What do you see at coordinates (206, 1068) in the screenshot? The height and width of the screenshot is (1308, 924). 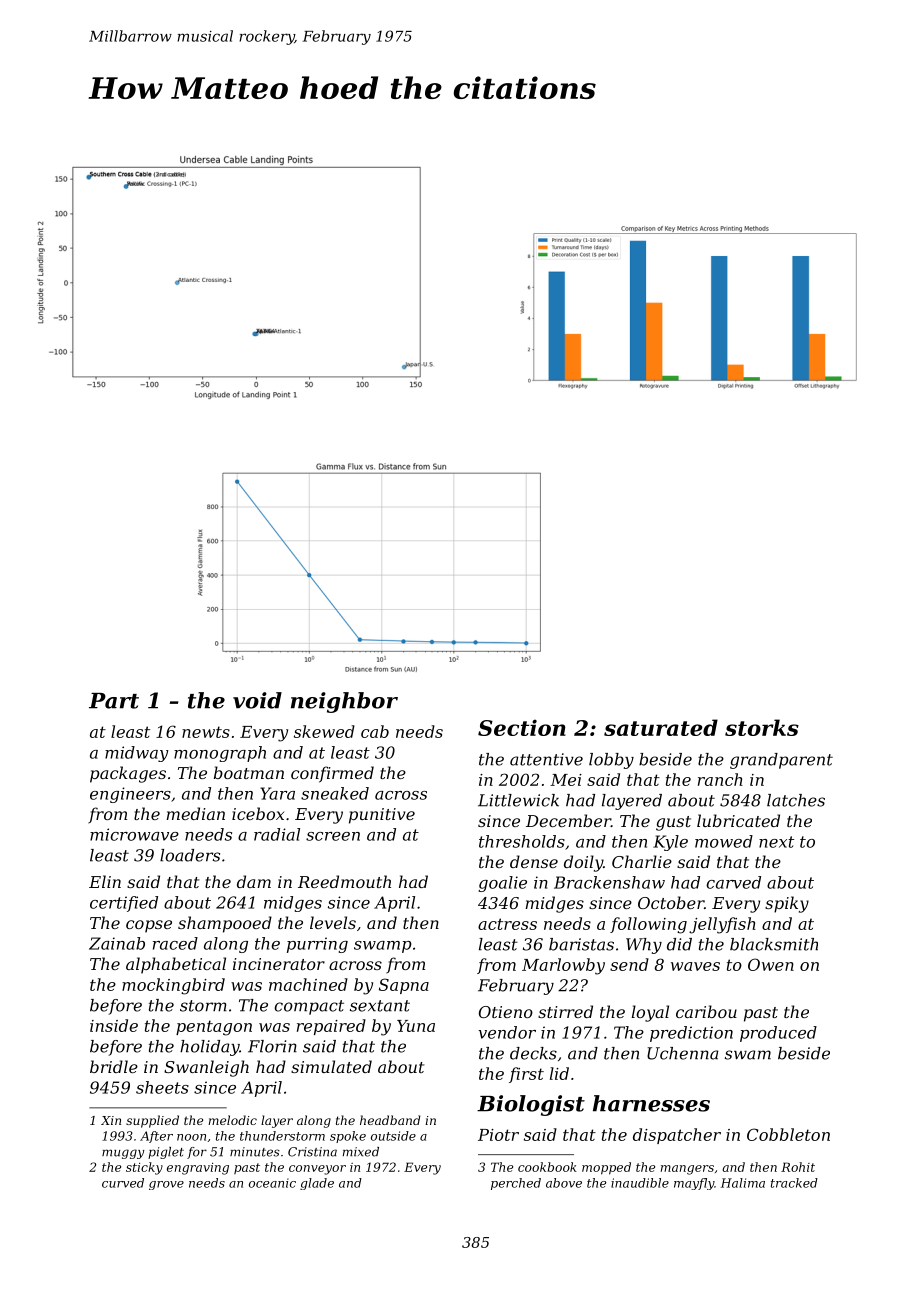 I see `Swanleigh` at bounding box center [206, 1068].
